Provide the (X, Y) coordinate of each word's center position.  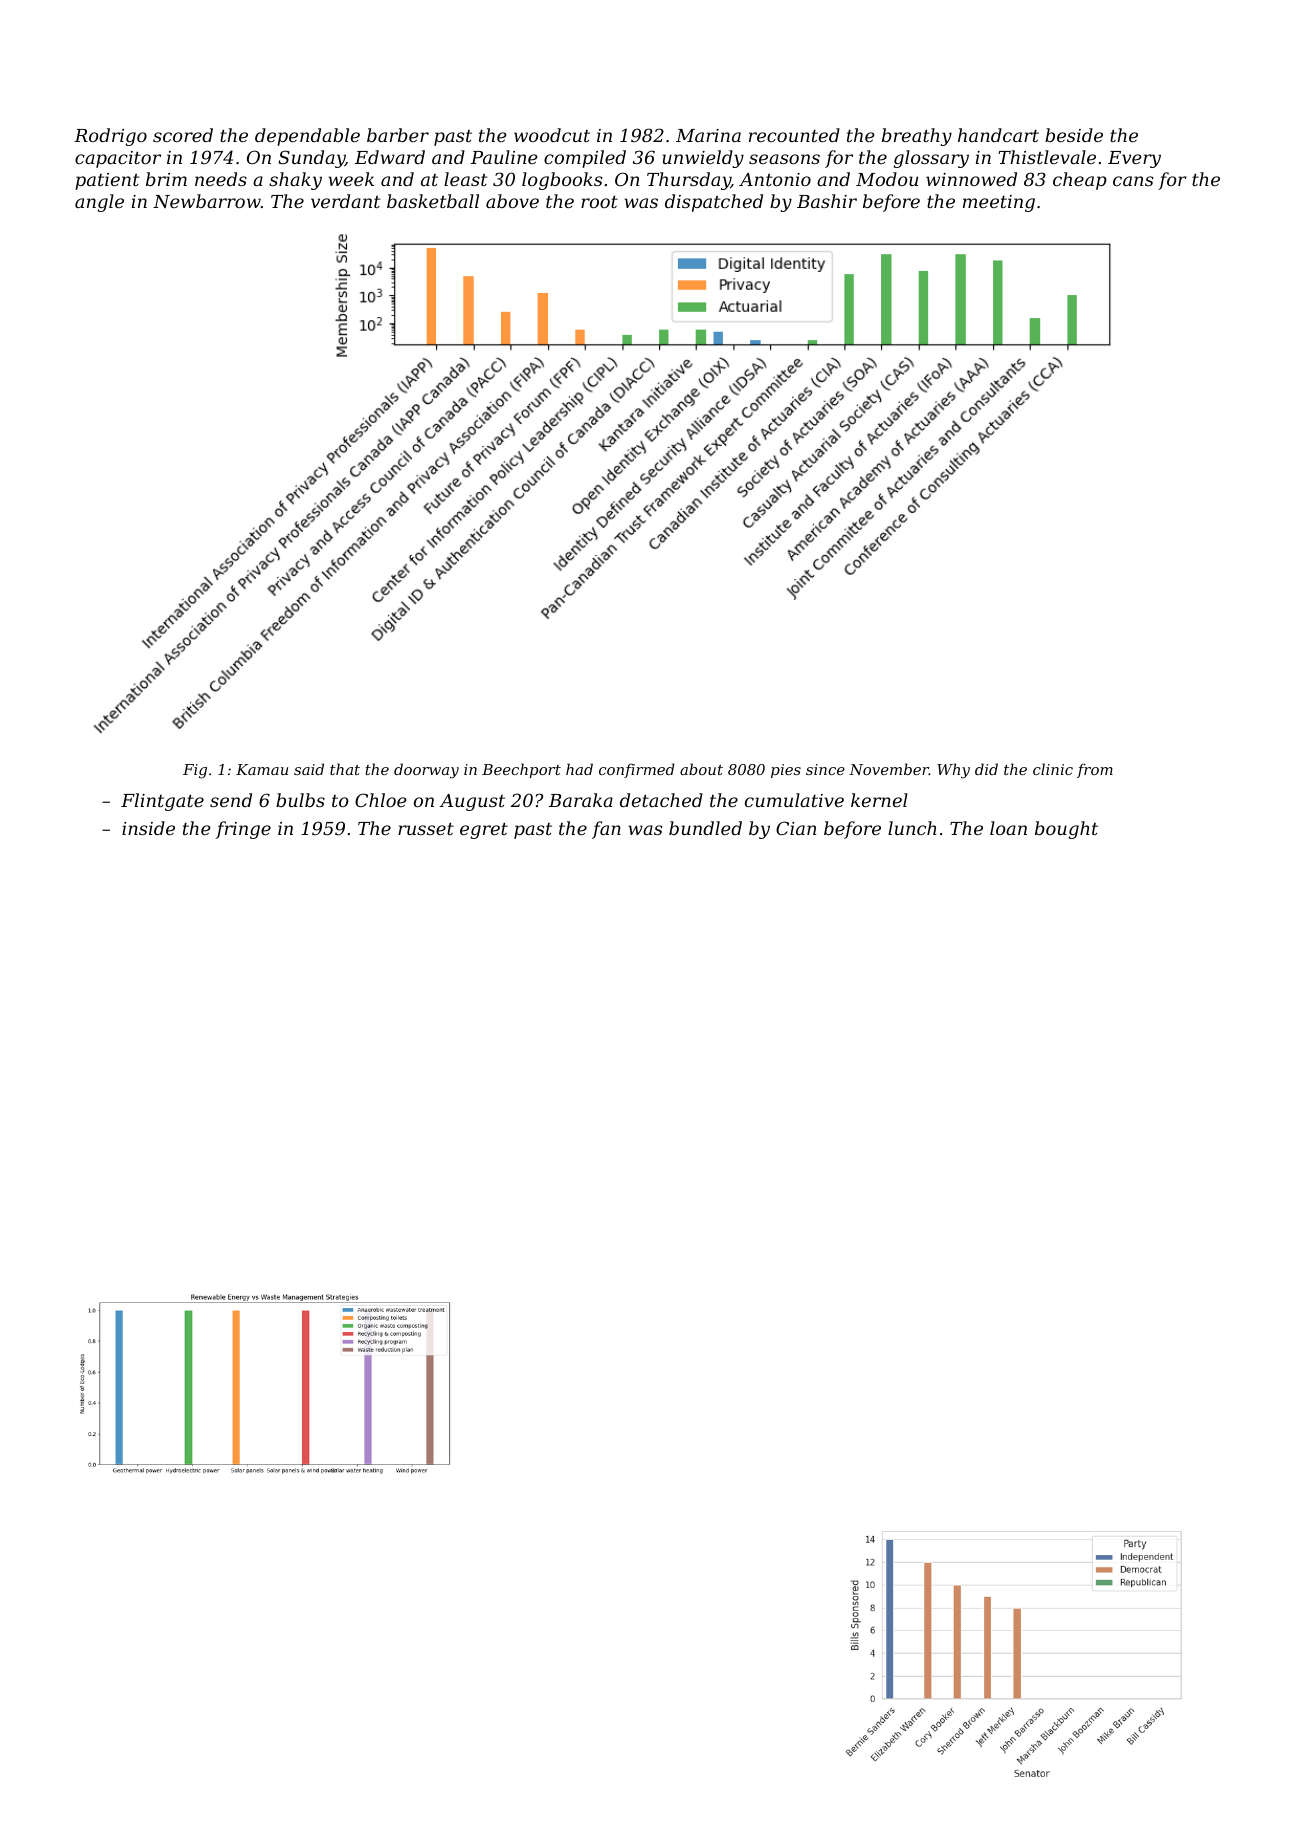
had (579, 769)
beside (1074, 135)
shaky (295, 181)
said (309, 769)
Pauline (504, 157)
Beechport (521, 770)
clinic (1053, 769)
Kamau (262, 769)
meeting (999, 203)
